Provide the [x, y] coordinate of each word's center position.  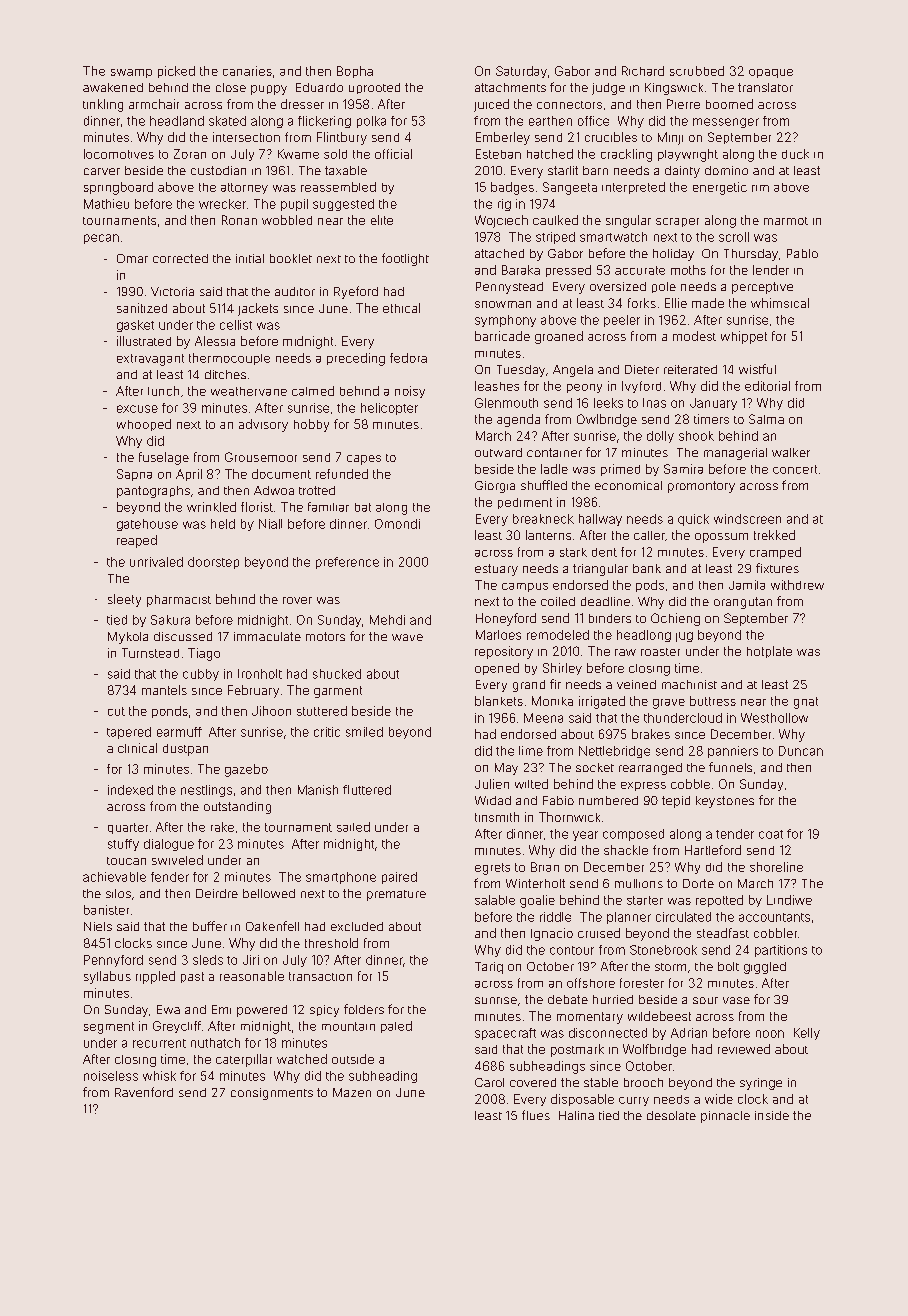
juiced [491, 105]
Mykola [128, 638]
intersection [246, 137]
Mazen [352, 1092]
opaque [771, 73]
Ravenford [144, 1092]
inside [772, 1115]
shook [696, 436]
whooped [144, 425]
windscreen [747, 519]
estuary [496, 570]
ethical [401, 308]
